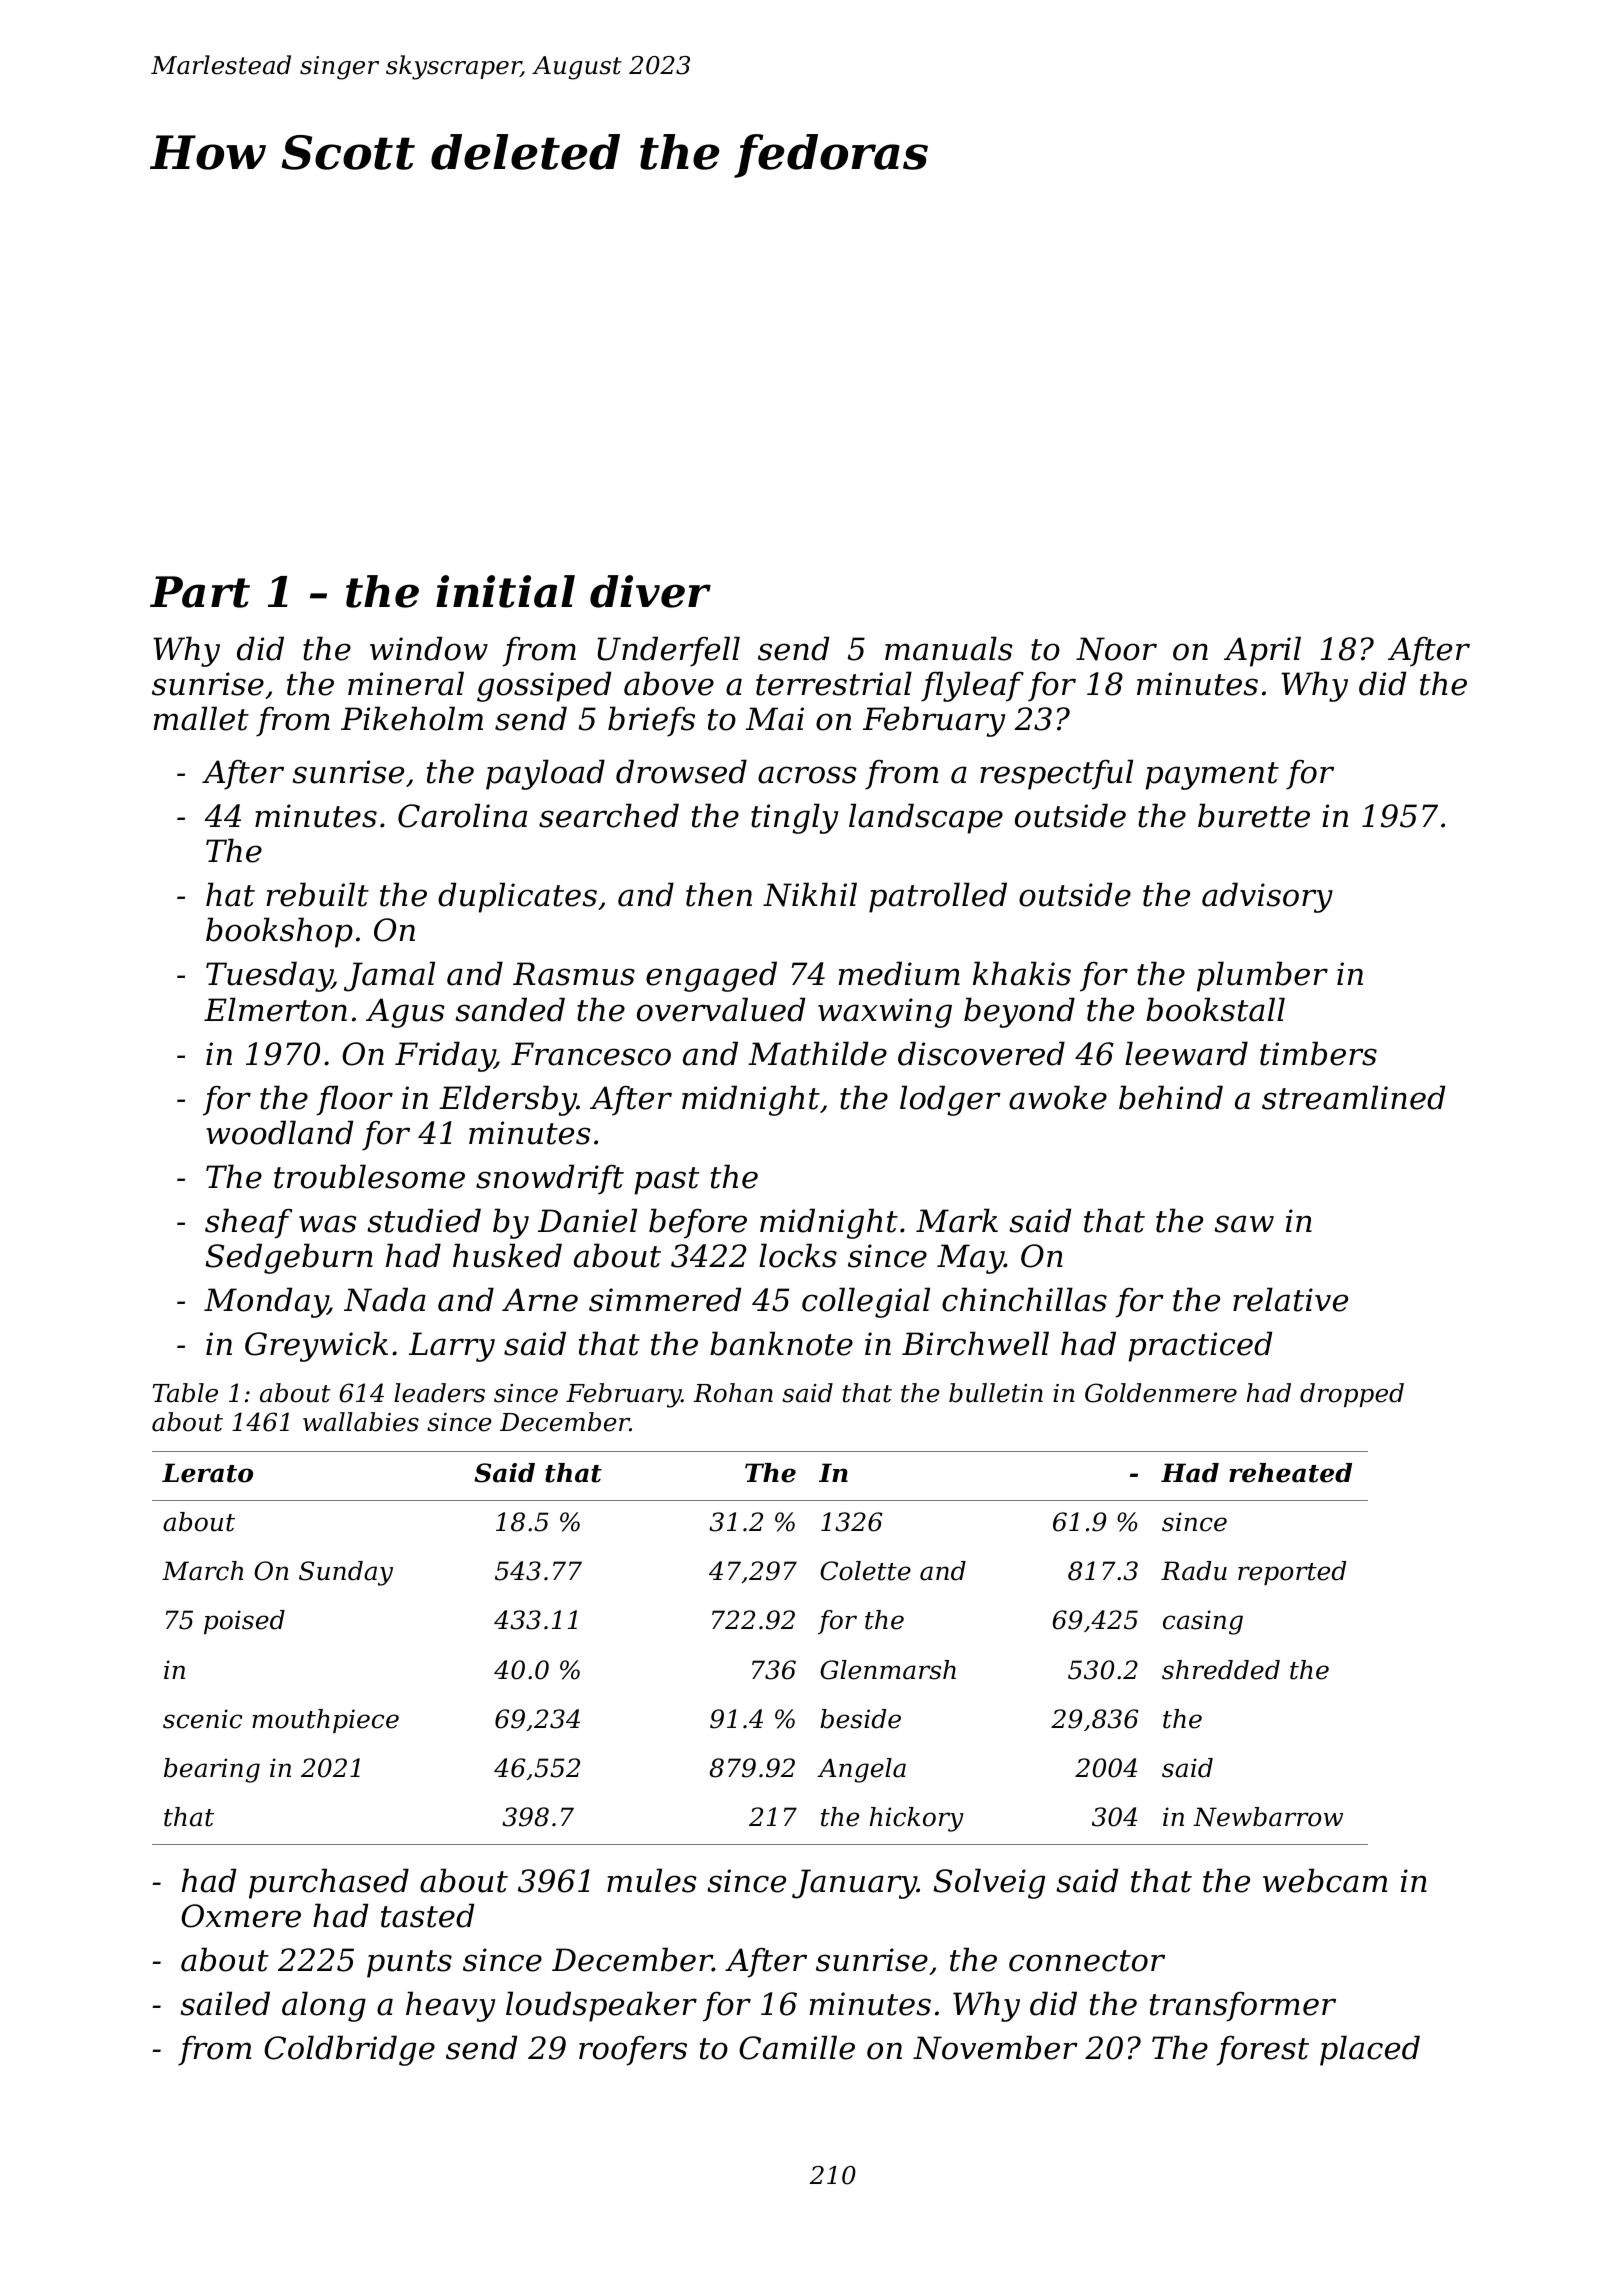  What do you see at coordinates (601, 2006) in the page?
I see `loudspeaker` at bounding box center [601, 2006].
